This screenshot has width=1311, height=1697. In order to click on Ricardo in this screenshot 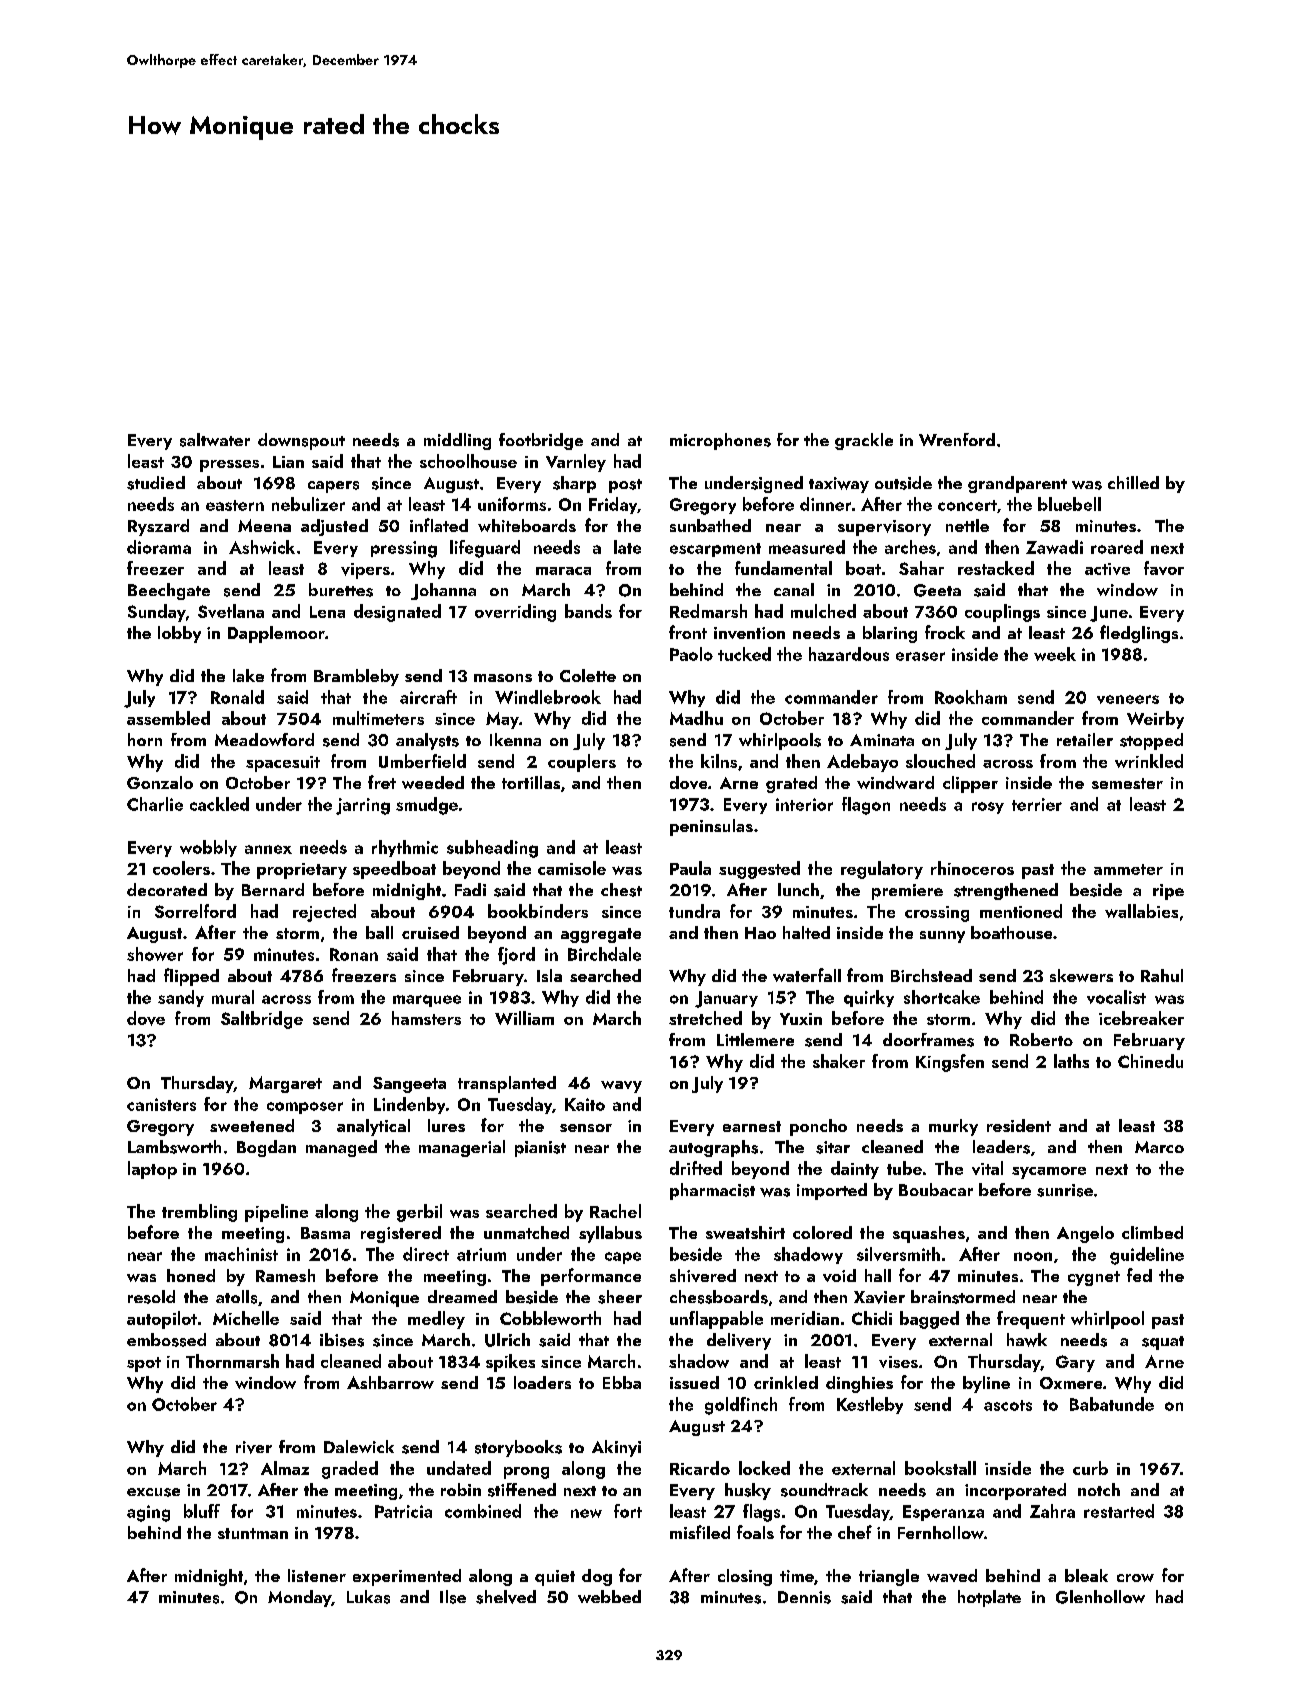, I will do `click(700, 1468)`.
